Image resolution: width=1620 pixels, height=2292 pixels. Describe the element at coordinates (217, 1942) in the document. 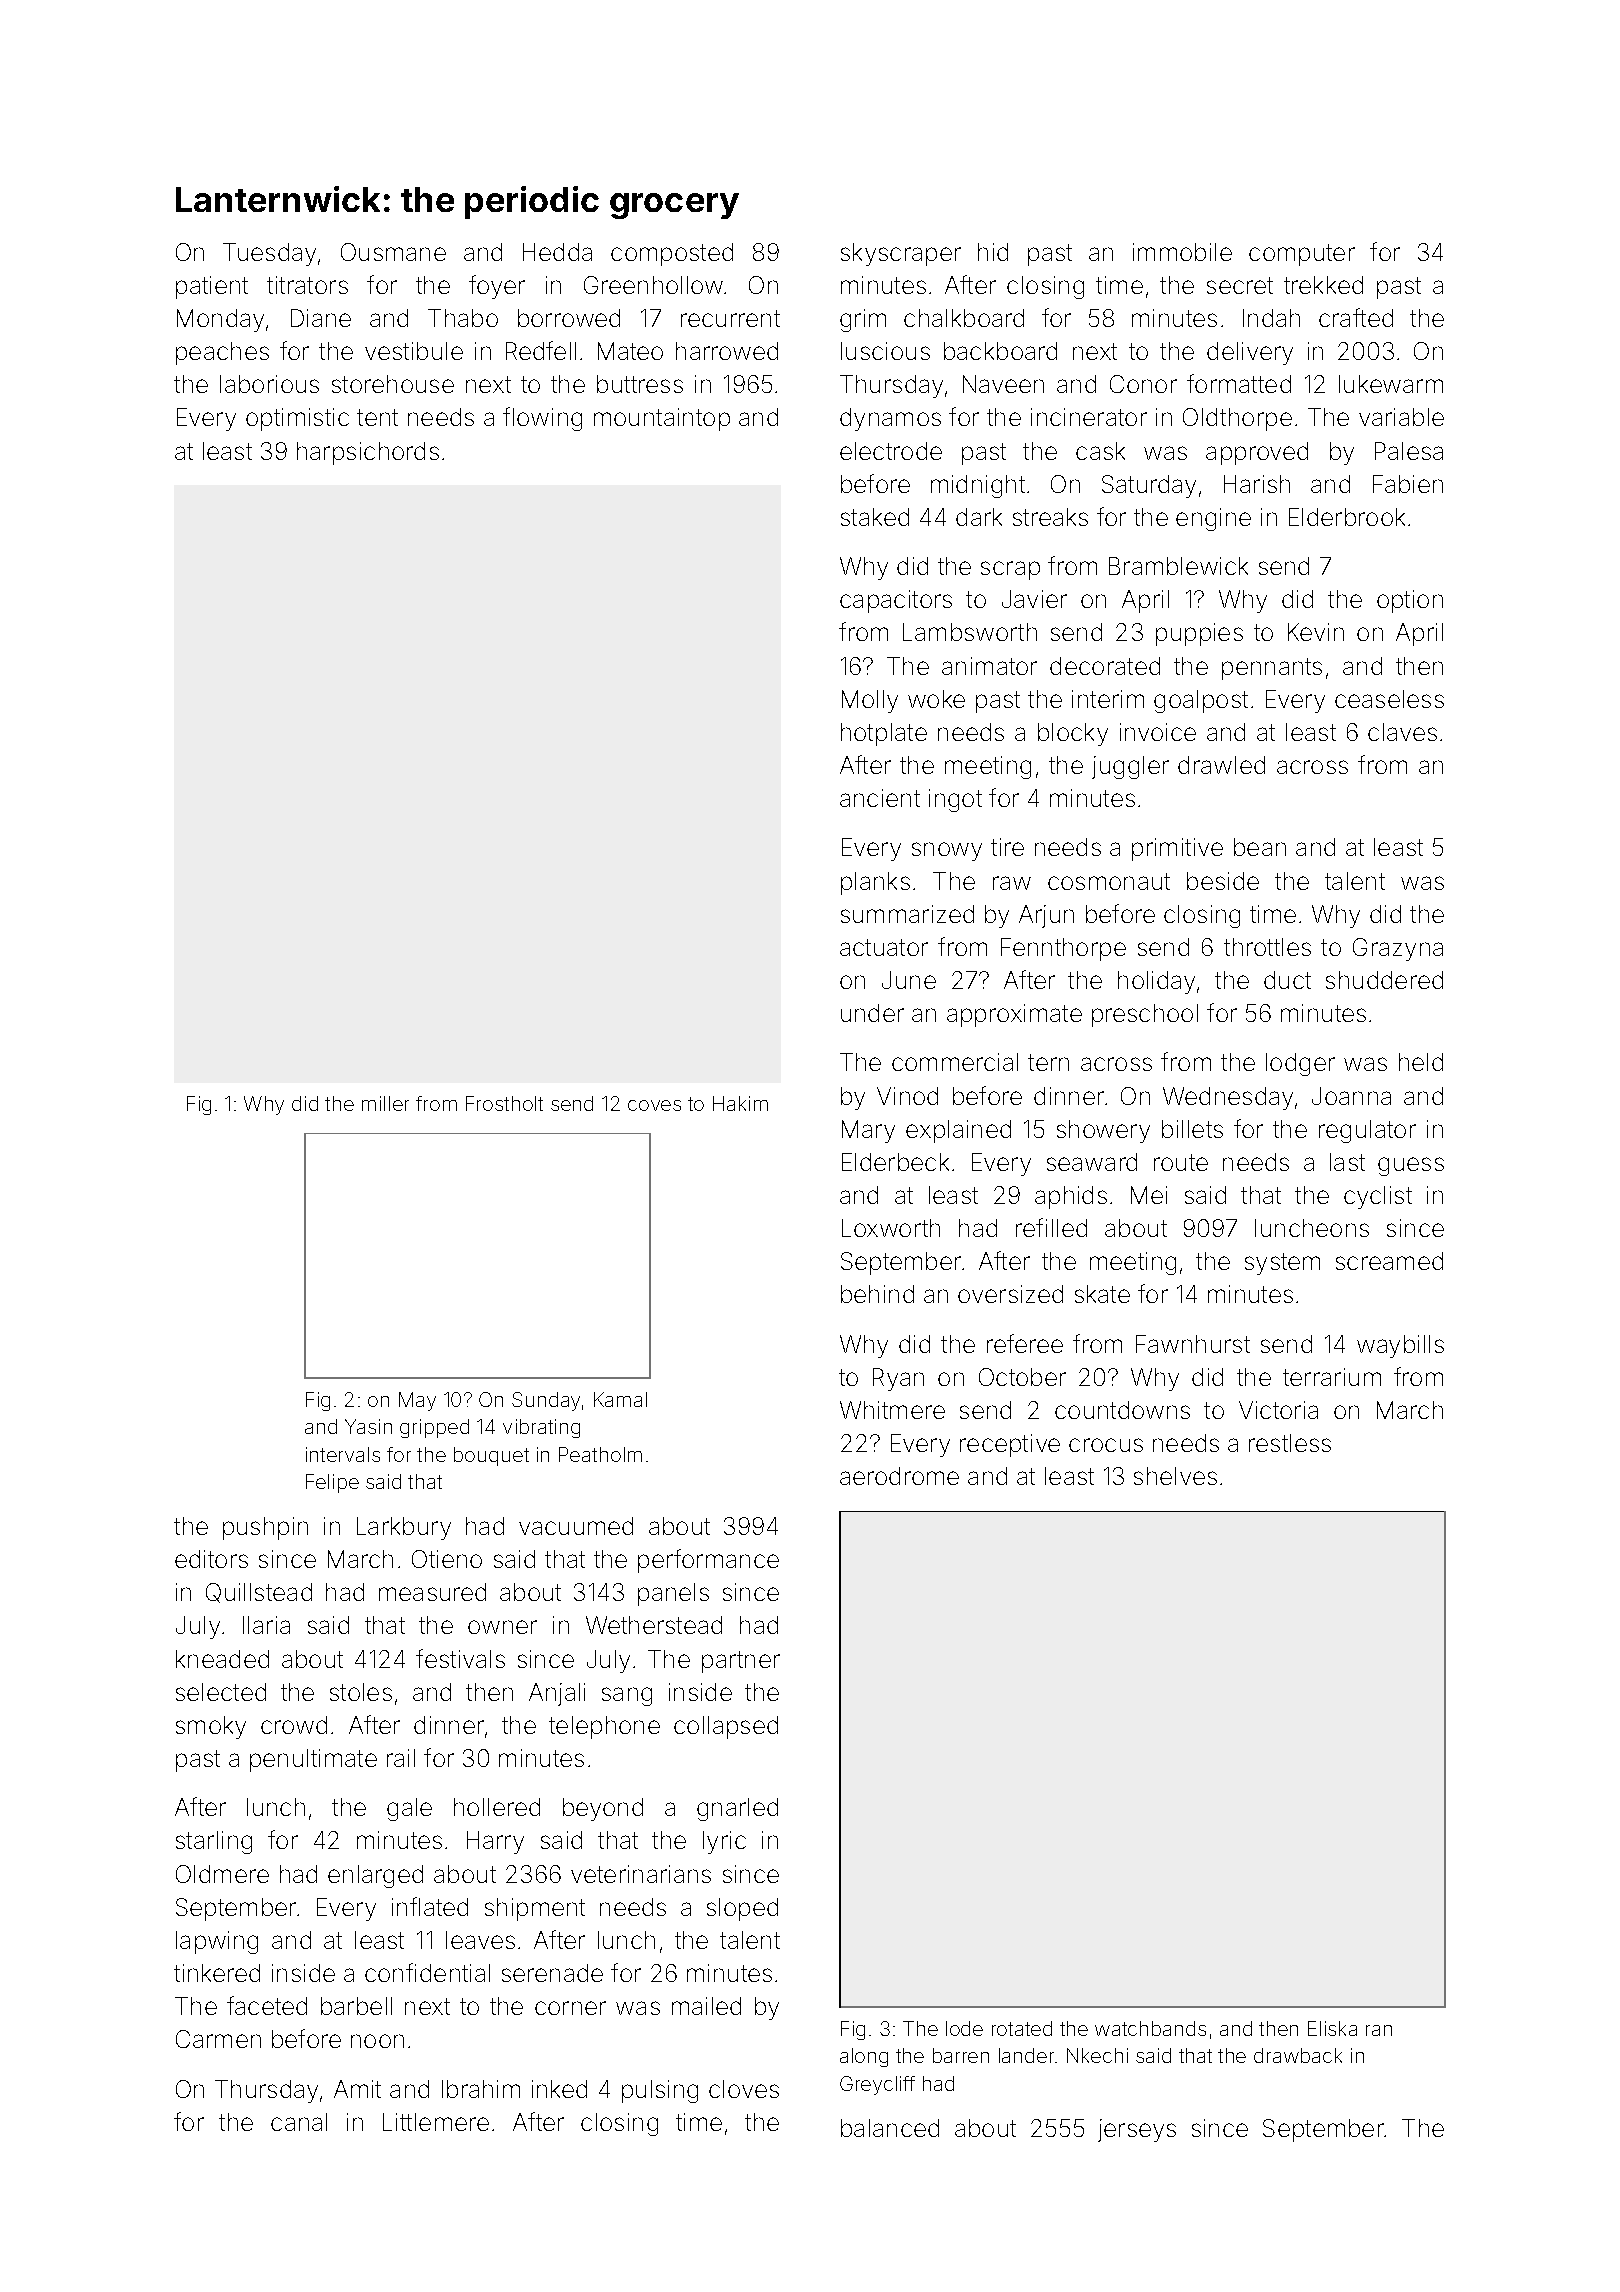

I see `lapwing` at that location.
